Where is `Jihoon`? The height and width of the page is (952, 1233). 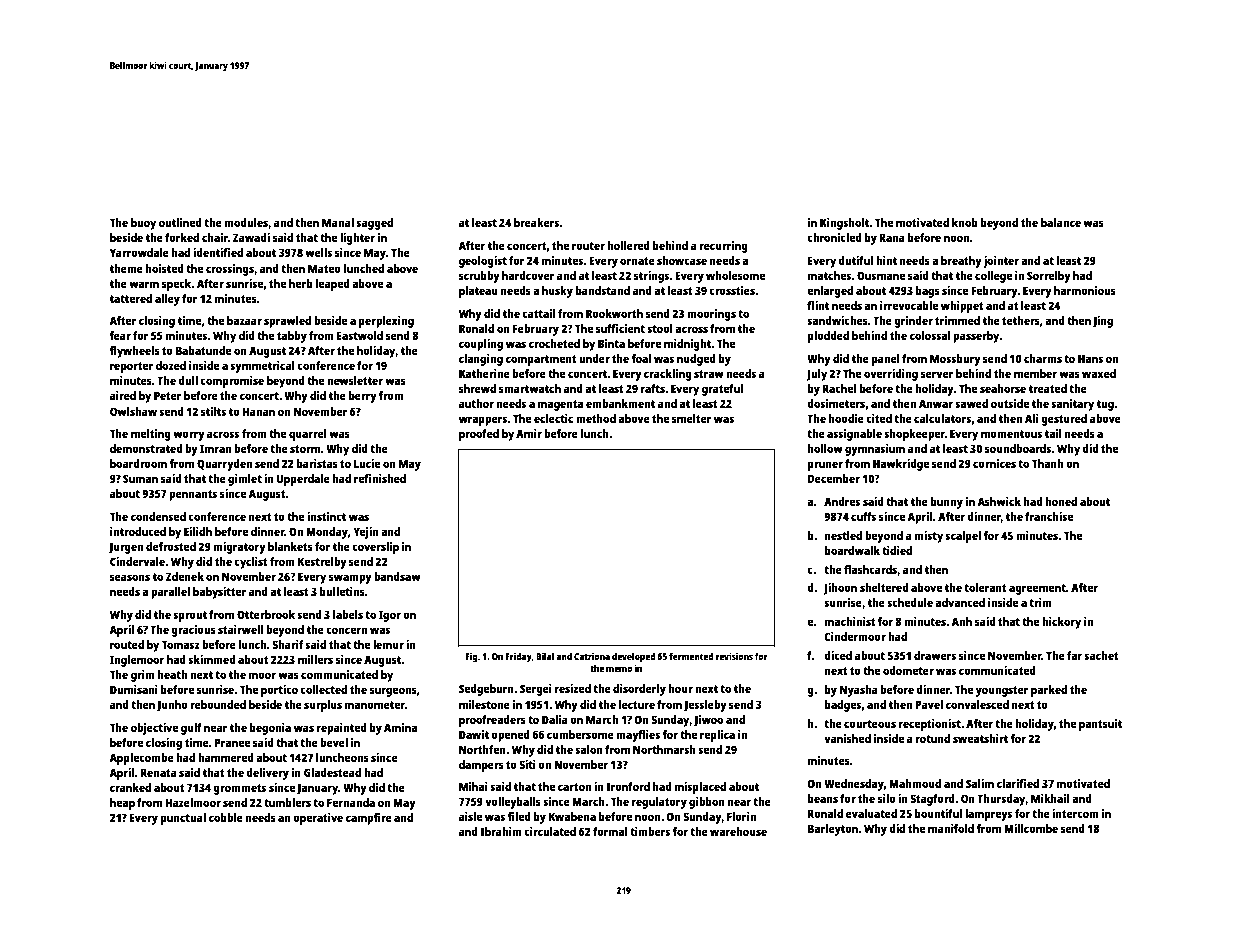
Jihoon is located at coordinates (840, 589).
